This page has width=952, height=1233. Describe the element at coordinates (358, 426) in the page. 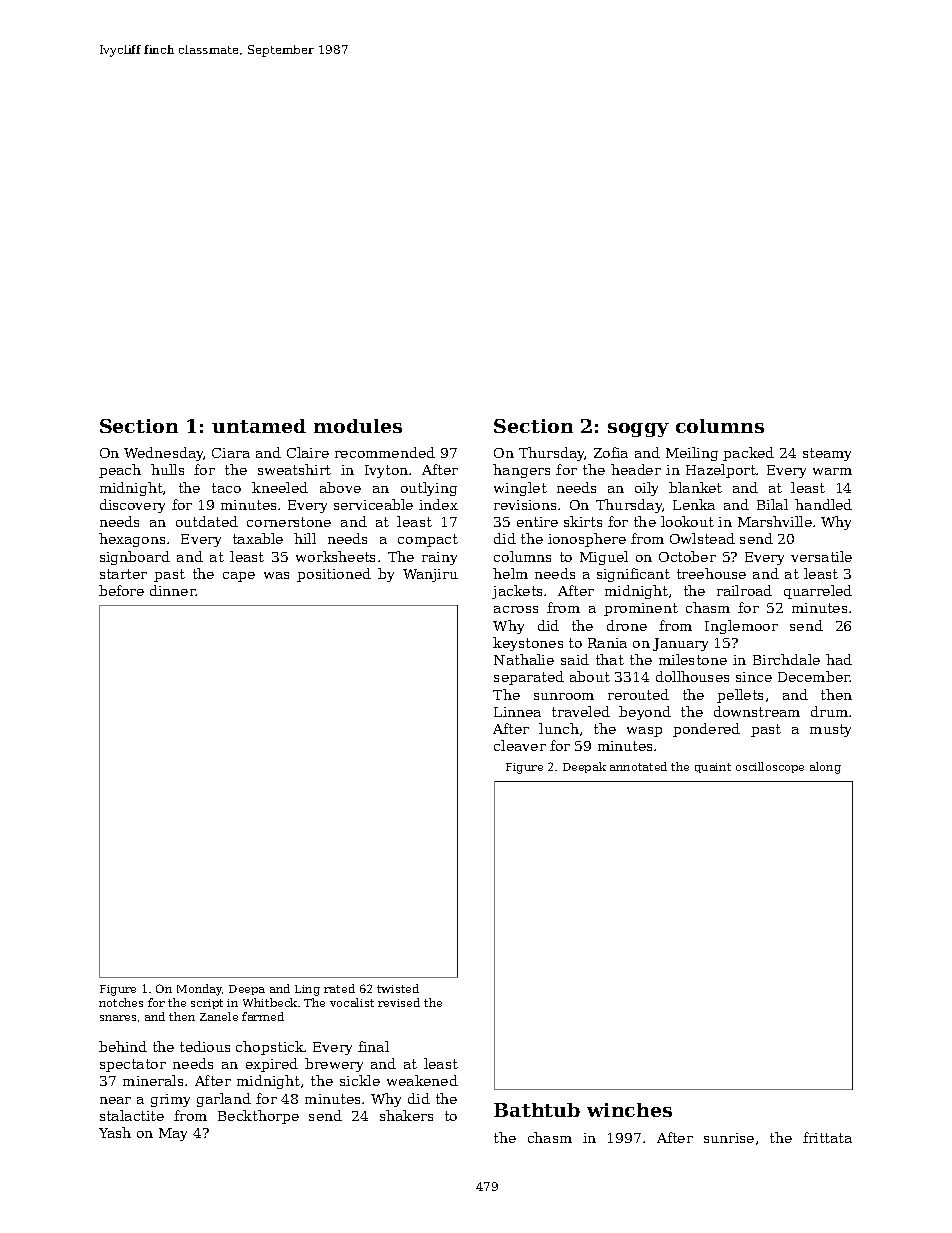

I see `modules` at that location.
